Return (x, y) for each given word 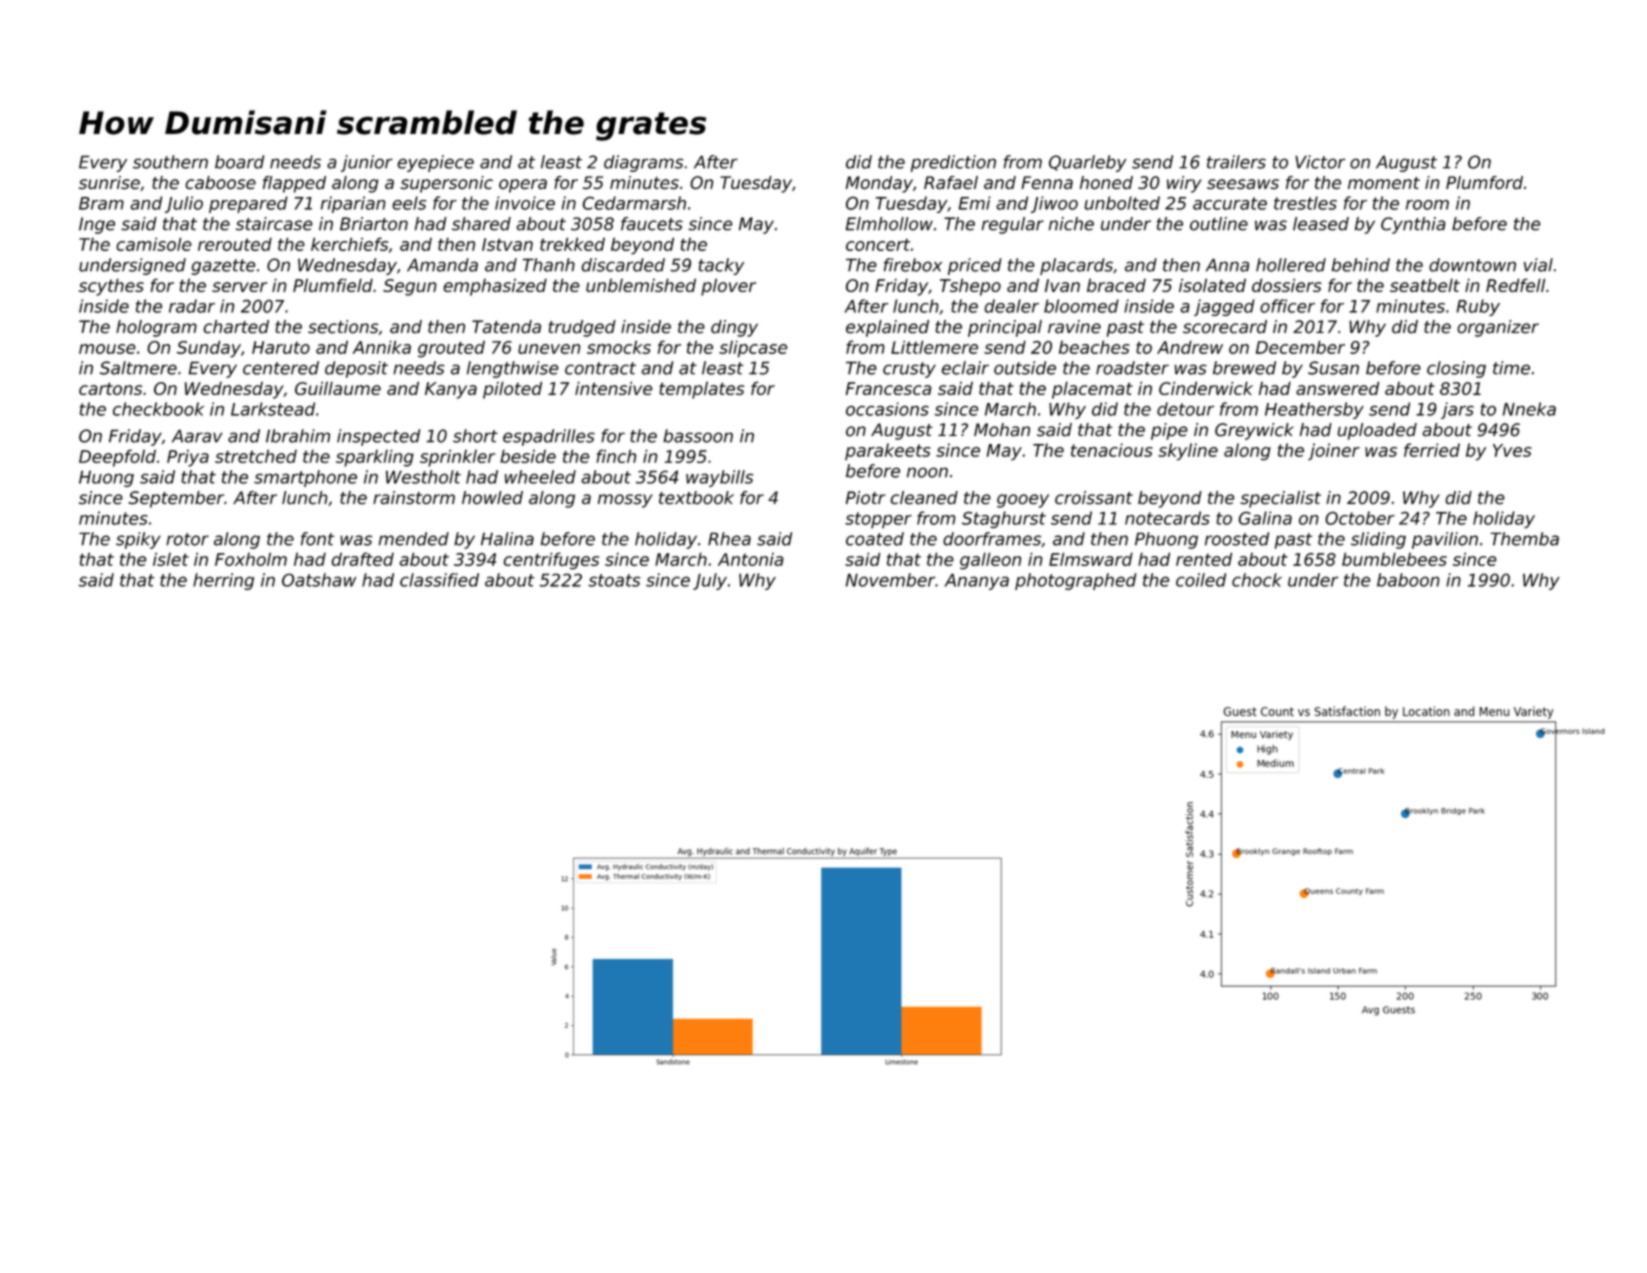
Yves (1512, 450)
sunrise (109, 183)
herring (223, 581)
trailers (1236, 162)
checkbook (158, 409)
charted (236, 327)
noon (927, 472)
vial (1538, 265)
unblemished (641, 285)
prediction (953, 163)
